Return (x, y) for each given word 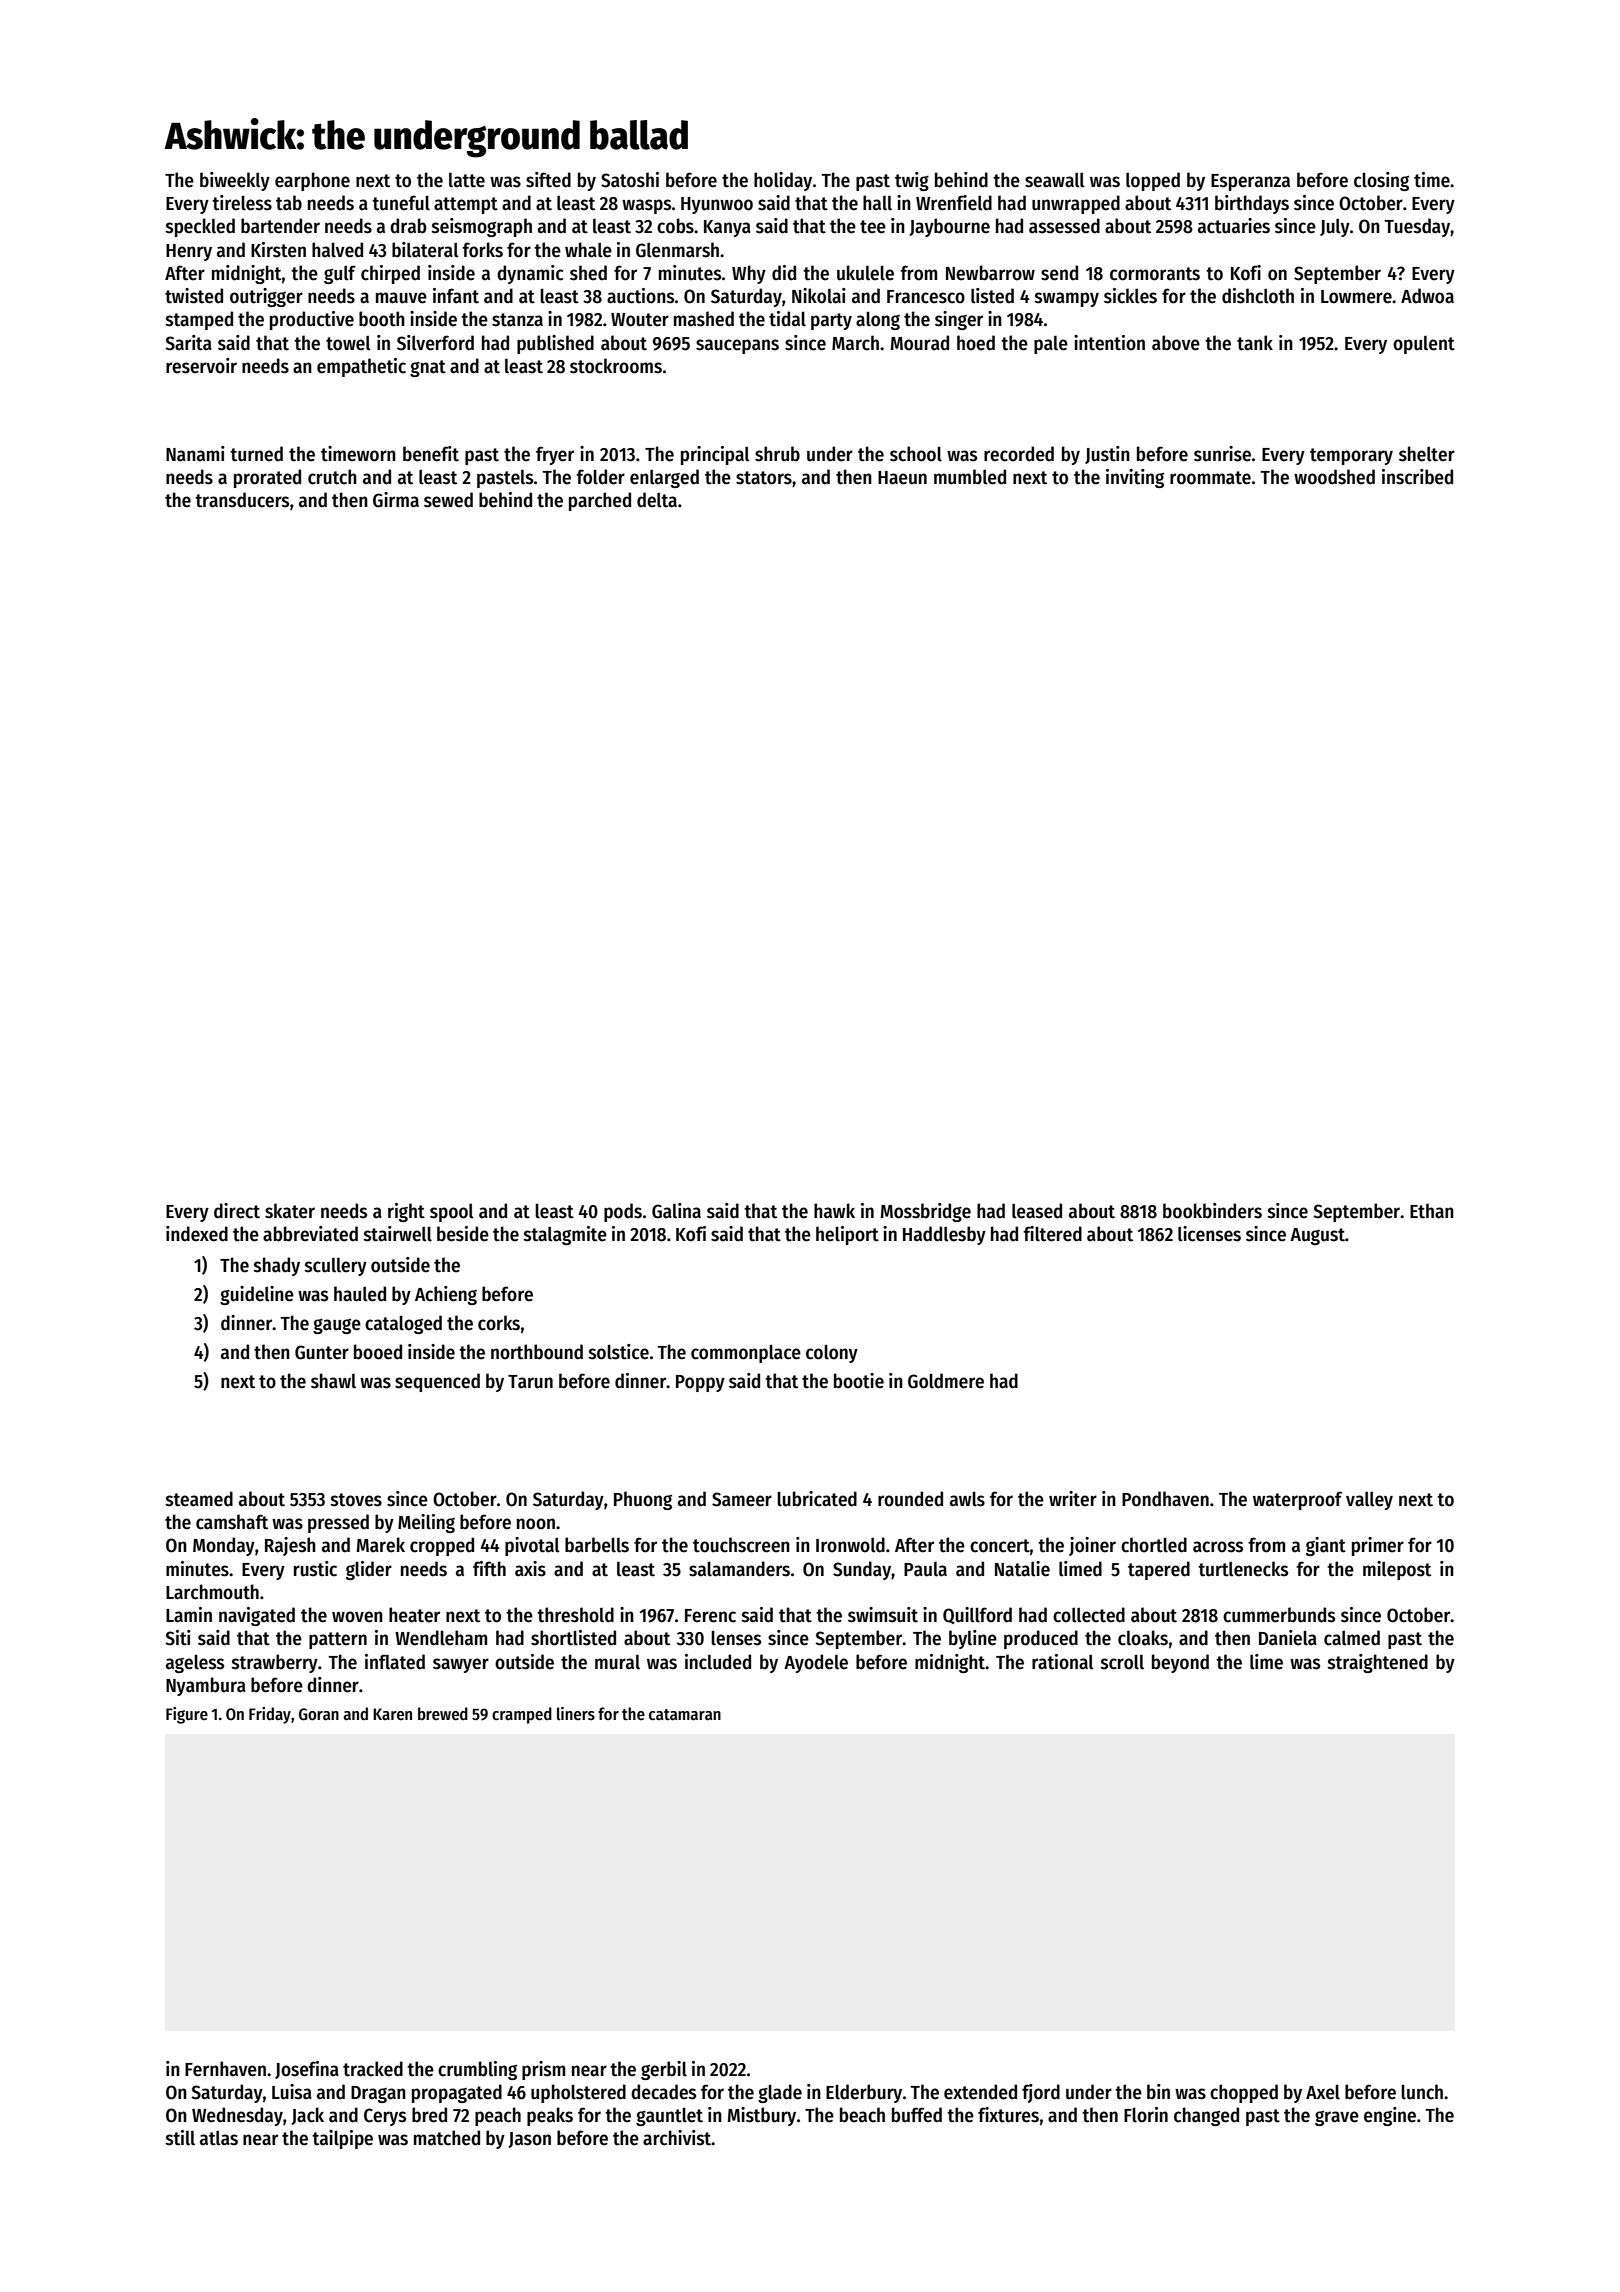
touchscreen (741, 1545)
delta (657, 500)
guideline (257, 1295)
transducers (242, 500)
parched (600, 501)
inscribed (1417, 477)
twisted (194, 296)
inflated (395, 1662)
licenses (1209, 1234)
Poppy (700, 1383)
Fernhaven (225, 2069)
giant (1326, 1546)
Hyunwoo (717, 205)
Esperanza (1250, 182)
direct (237, 1211)
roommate (1210, 478)
